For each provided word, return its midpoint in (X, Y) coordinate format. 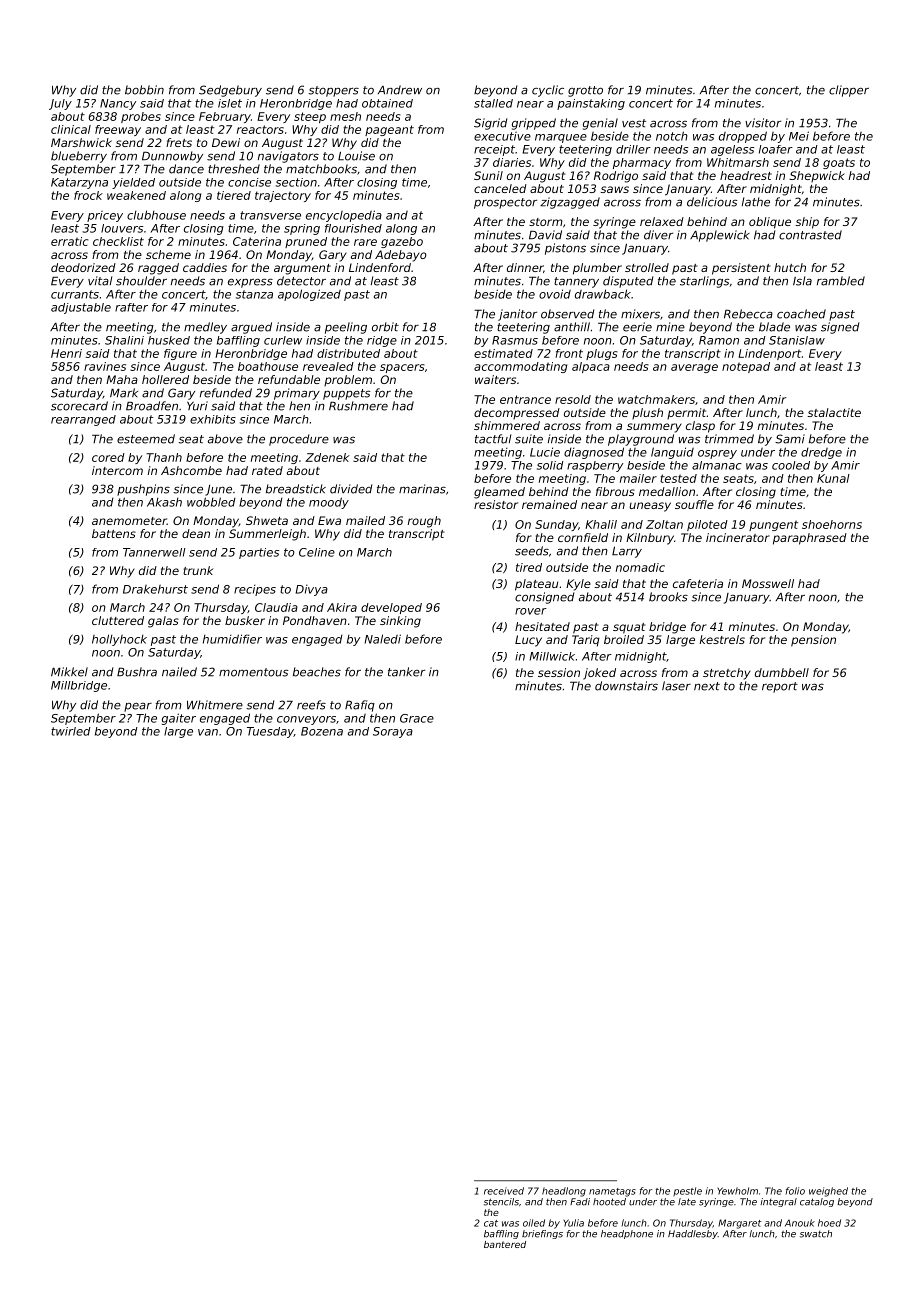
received (504, 1191)
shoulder (141, 281)
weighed (828, 1192)
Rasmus (515, 340)
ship (807, 223)
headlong (564, 1192)
